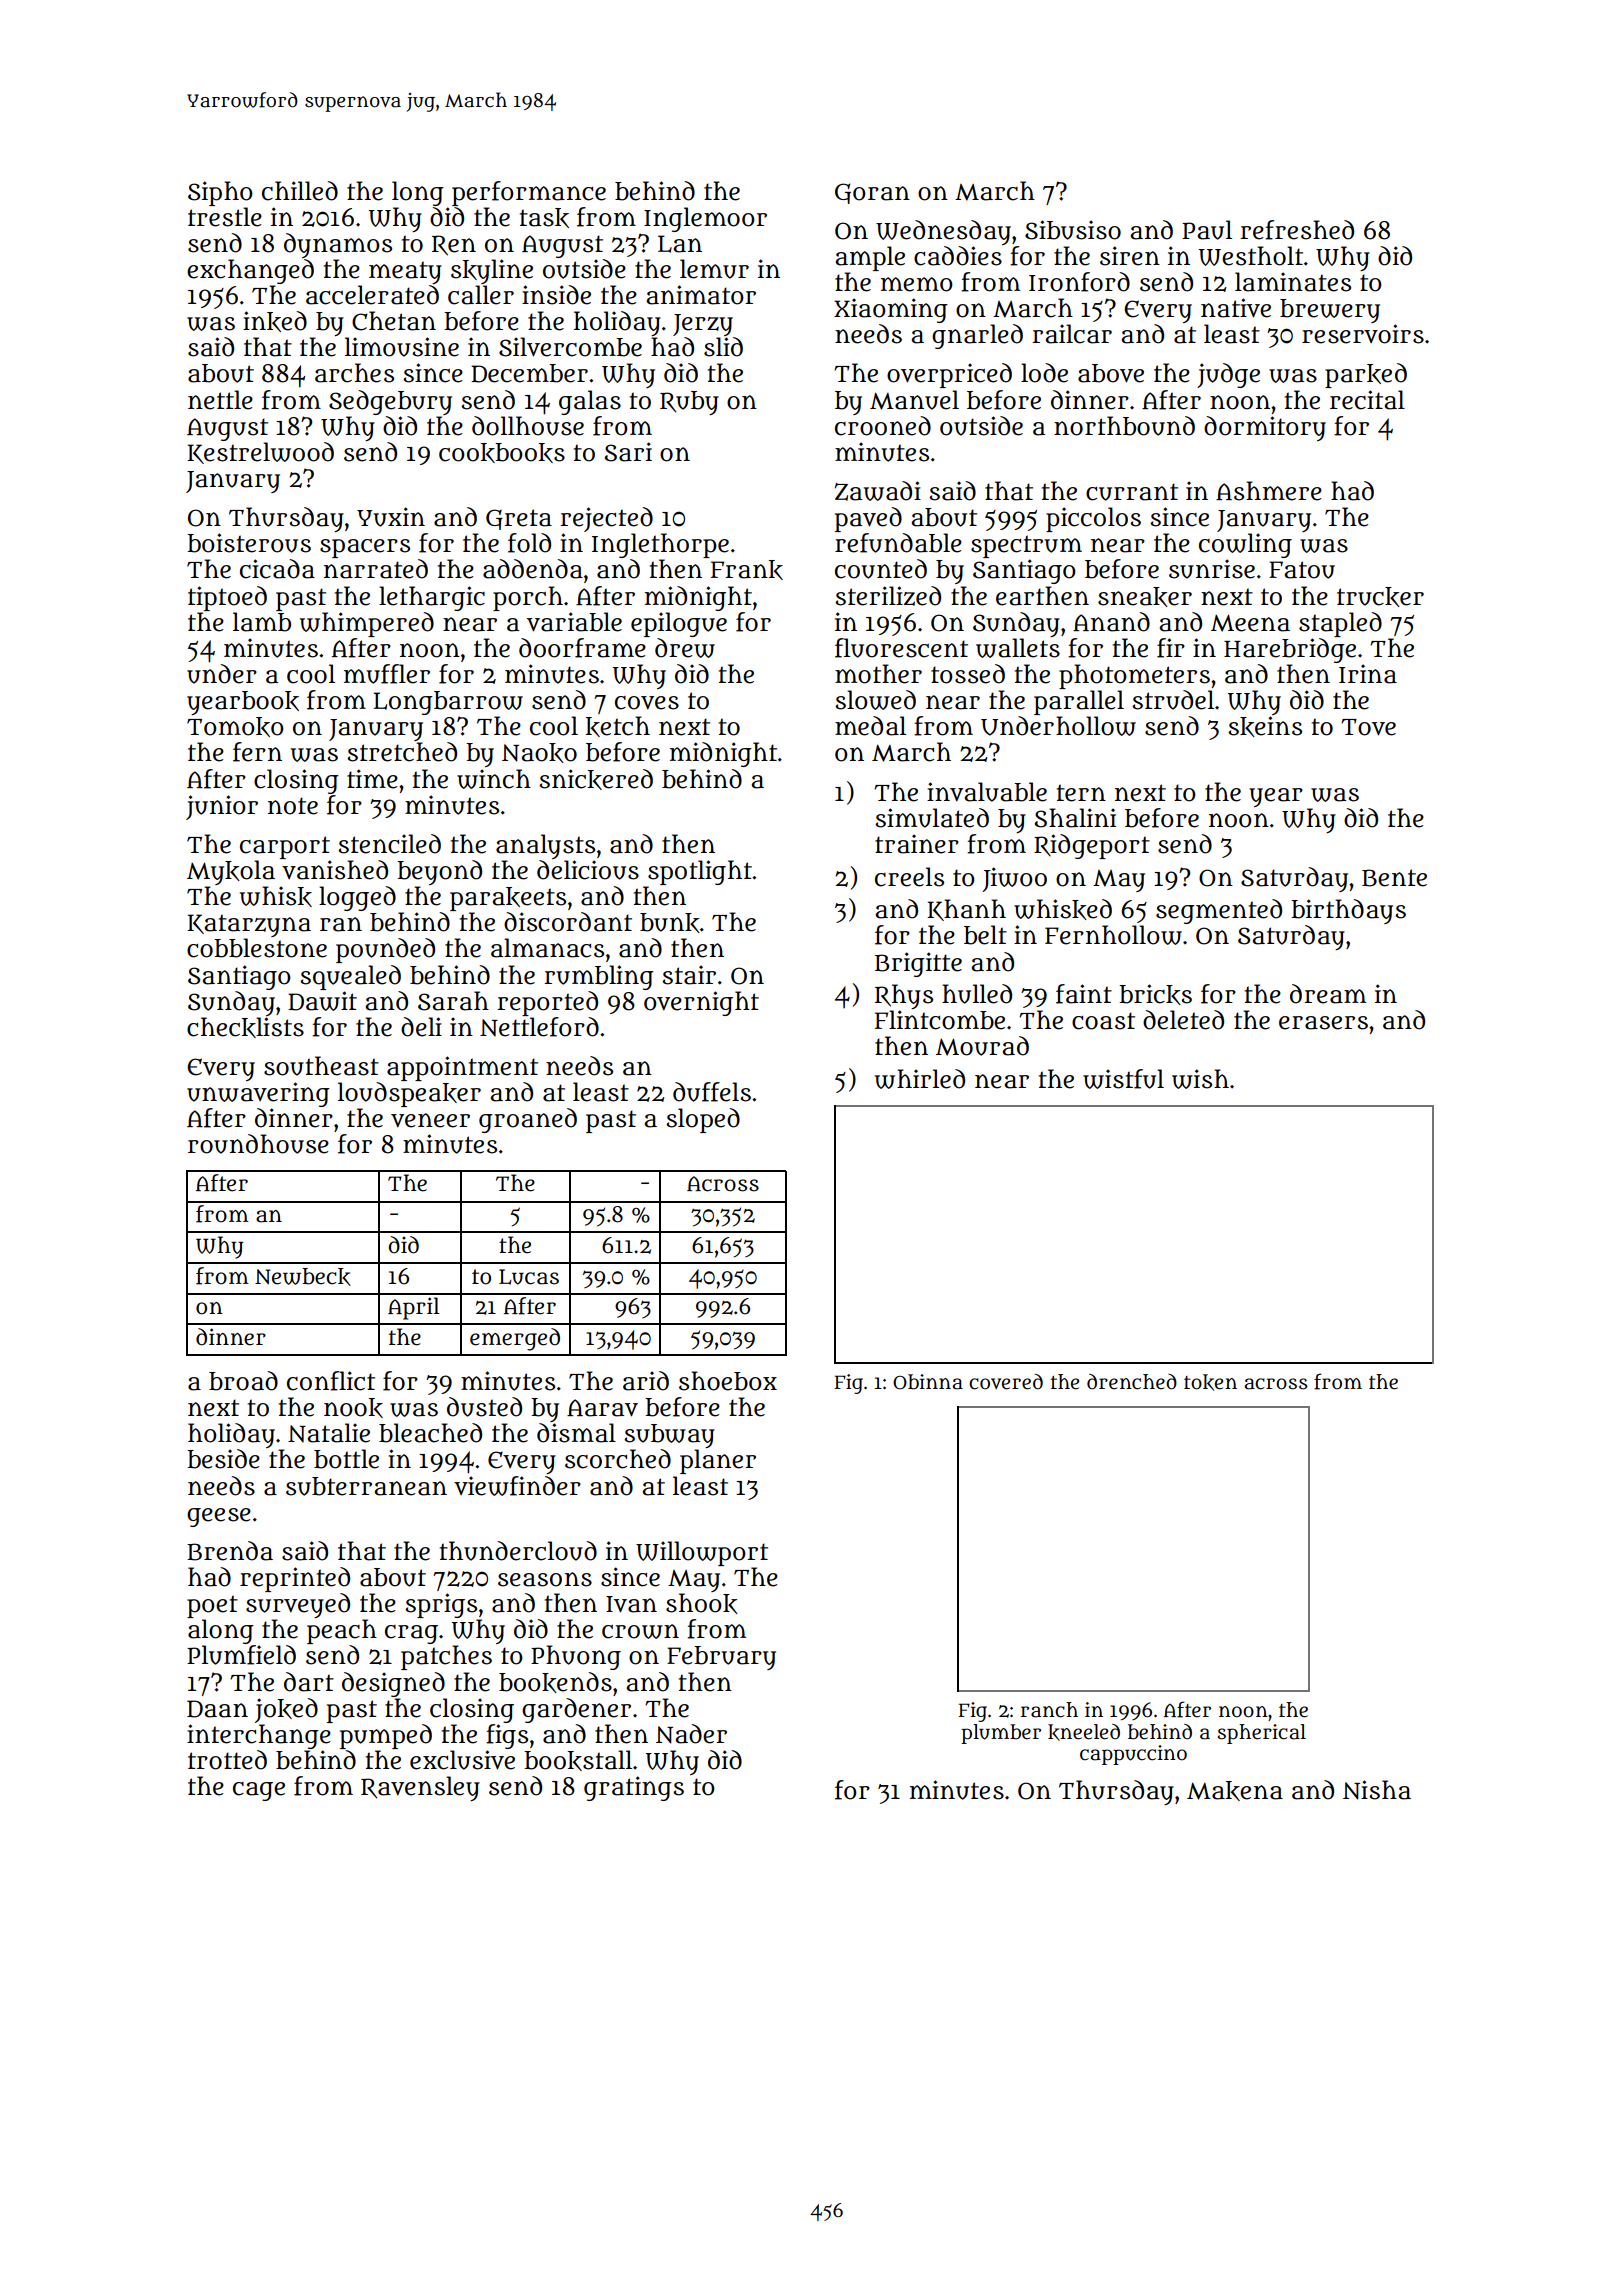 This screenshot has width=1620, height=2292. What do you see at coordinates (517, 1486) in the screenshot?
I see `viewfinder` at bounding box center [517, 1486].
